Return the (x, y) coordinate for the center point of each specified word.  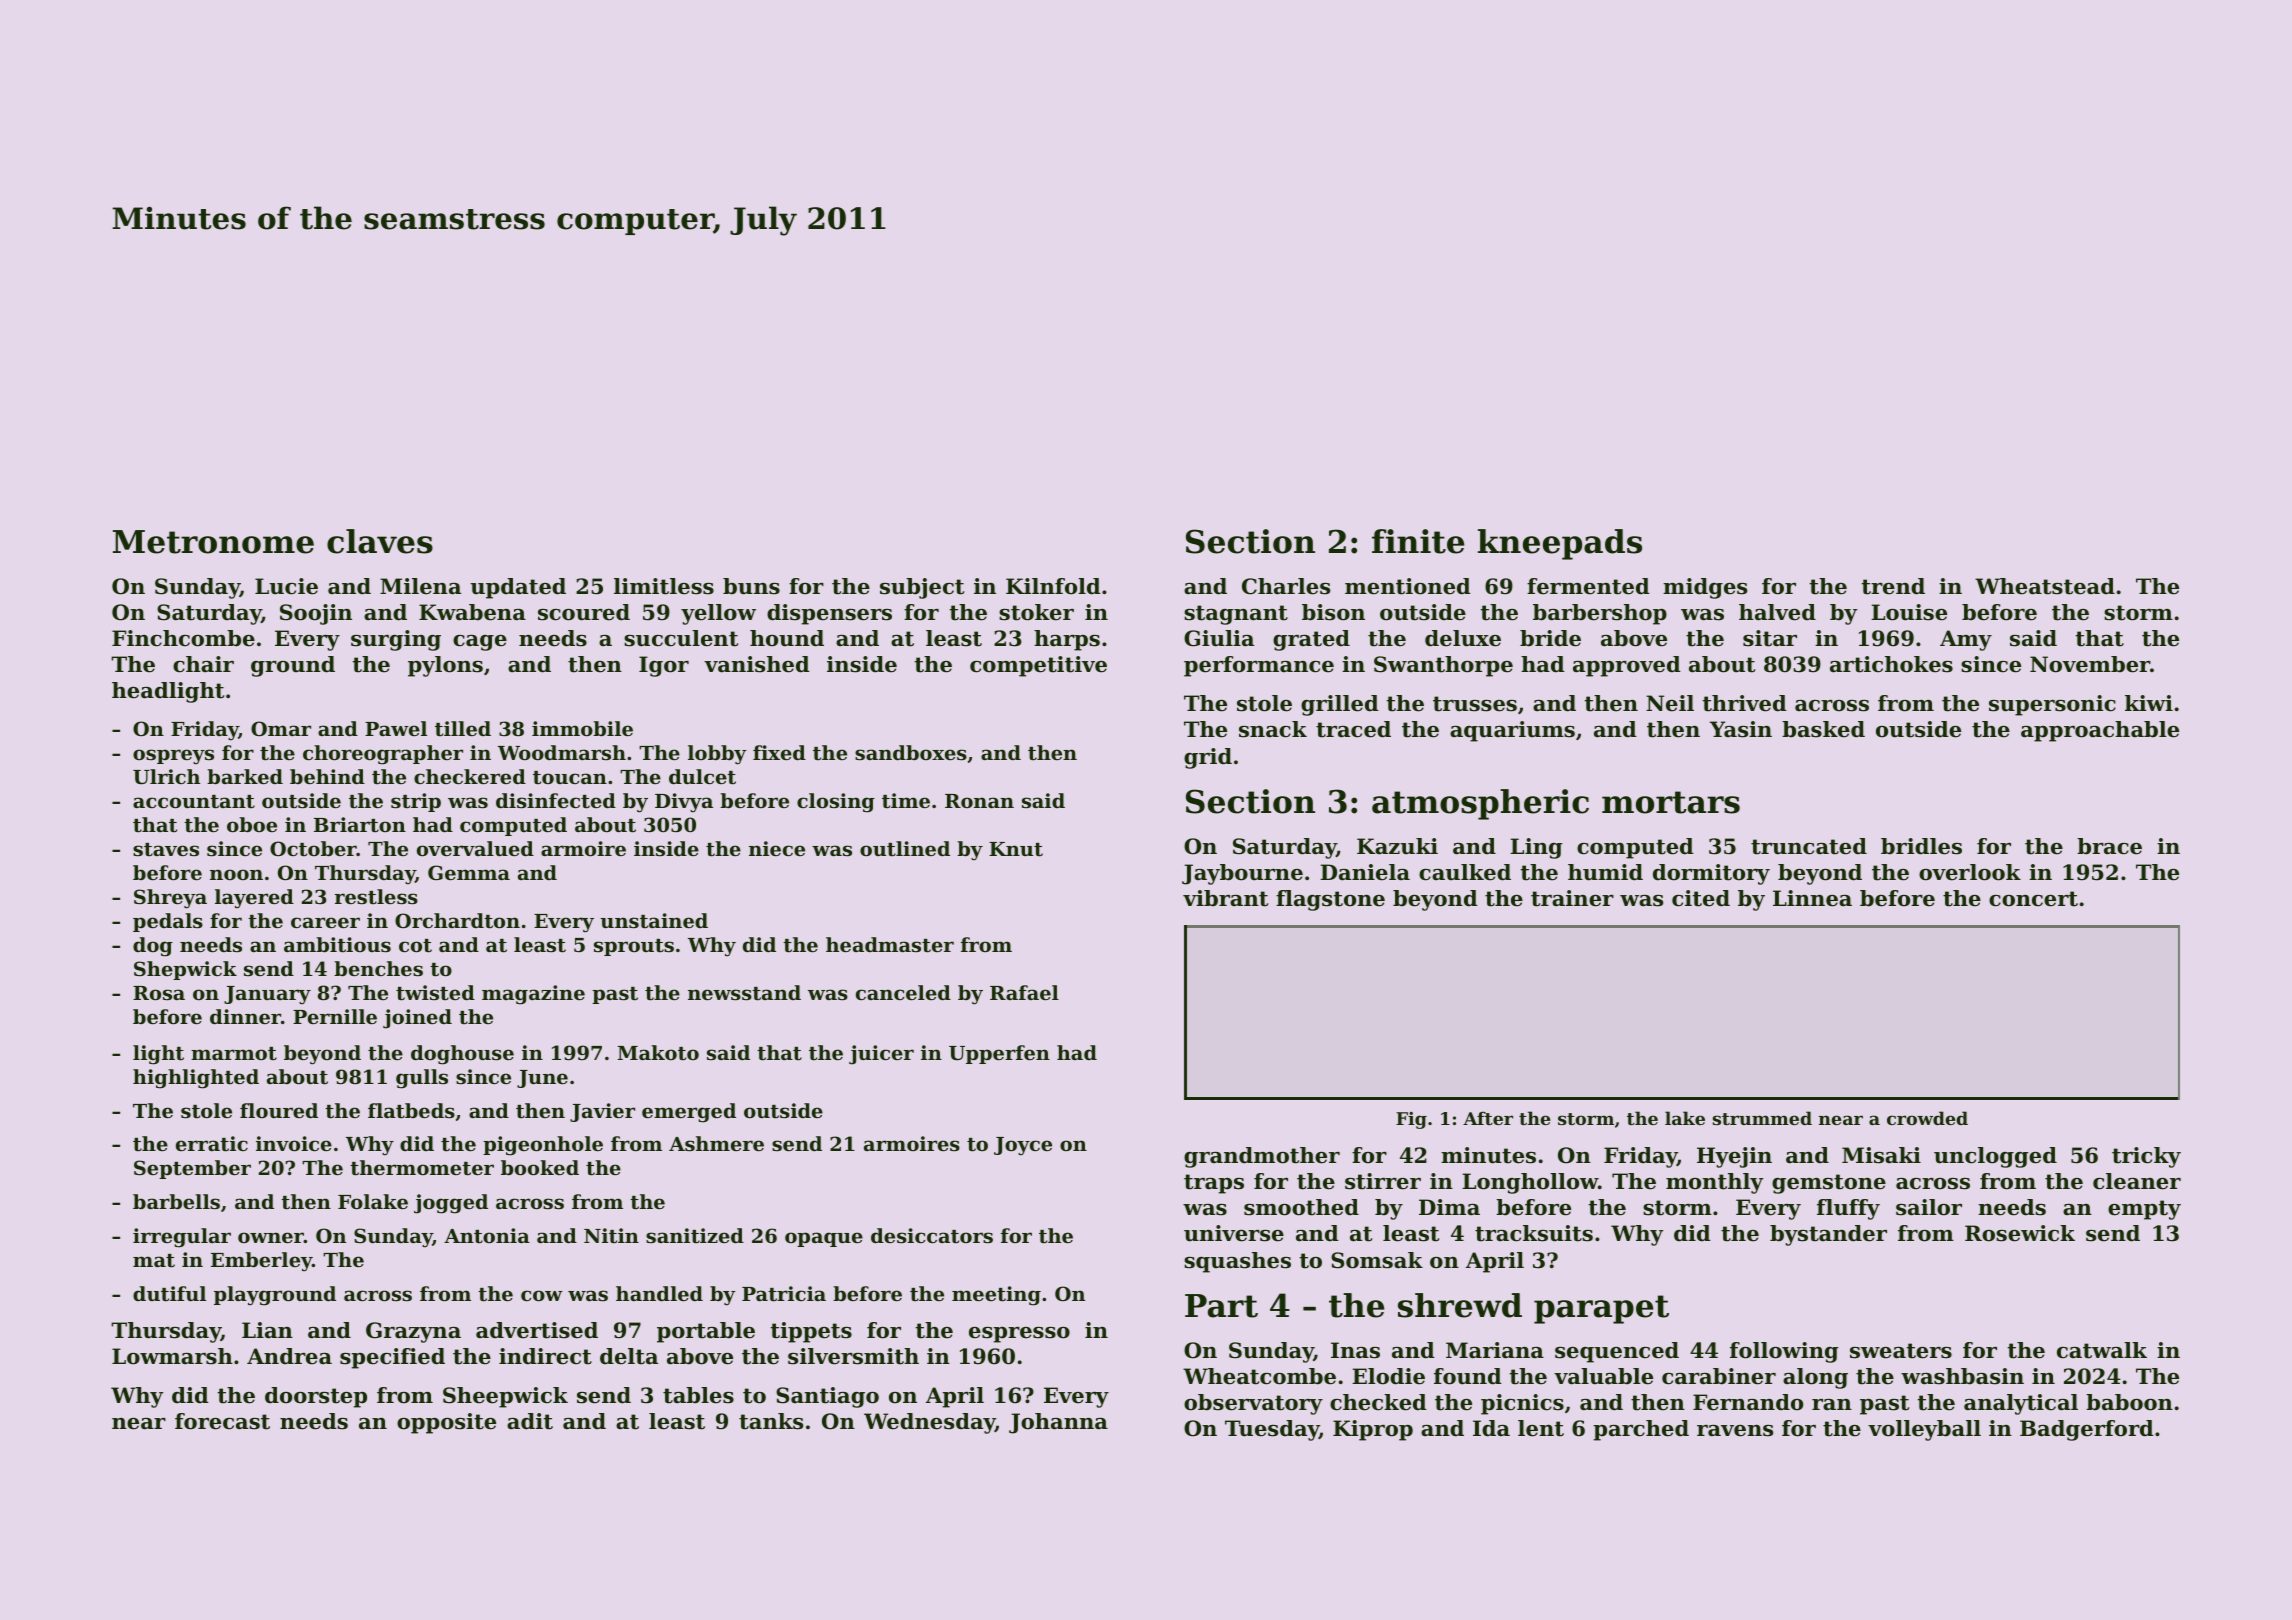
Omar (281, 728)
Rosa (159, 993)
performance (1259, 666)
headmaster (890, 945)
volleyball (1924, 1430)
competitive (1038, 666)
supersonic (2052, 705)
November (2090, 664)
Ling (1536, 848)
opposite (446, 1423)
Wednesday (929, 1423)
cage (480, 643)
